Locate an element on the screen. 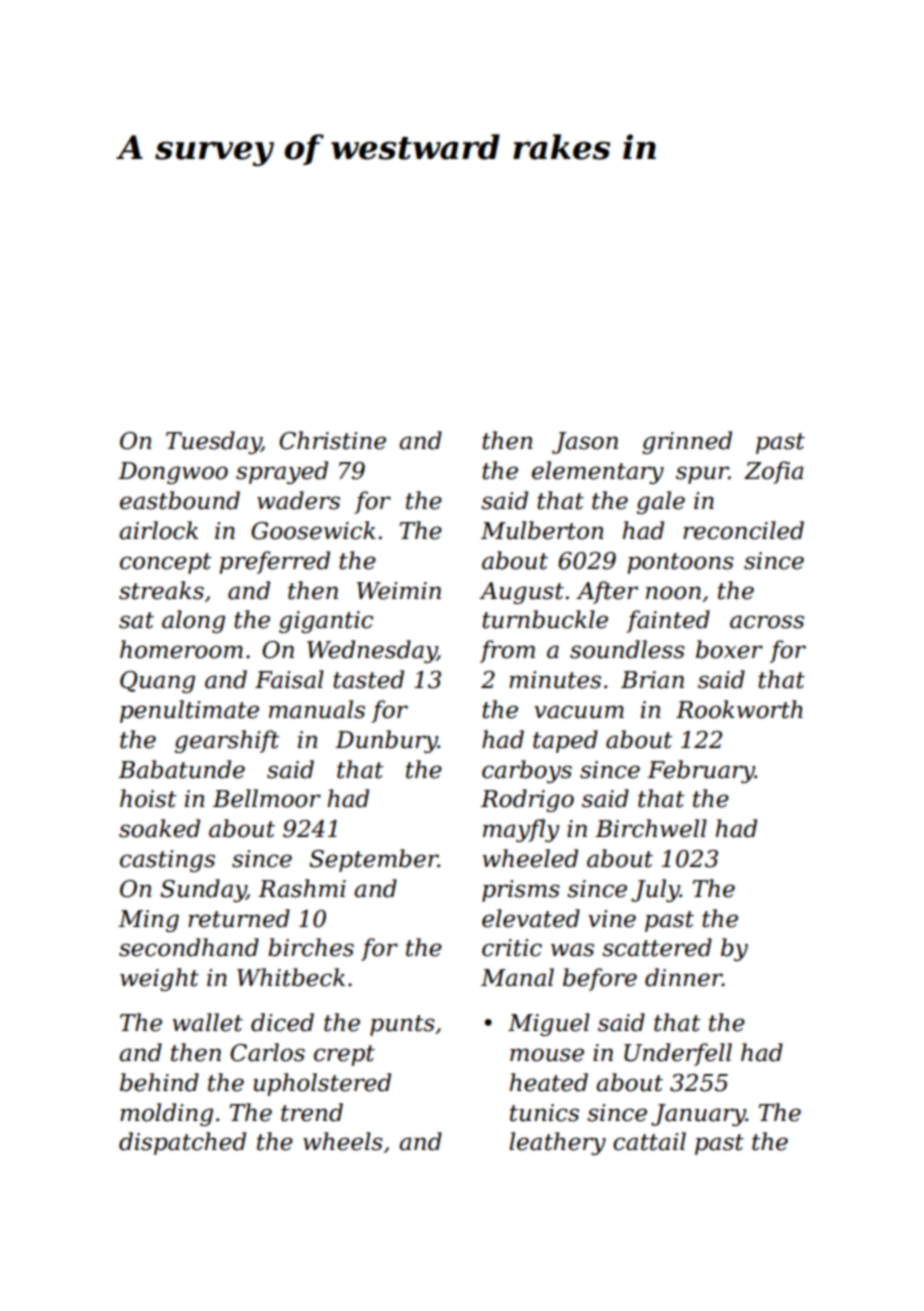 This screenshot has height=1311, width=924. elevated is located at coordinates (531, 918).
